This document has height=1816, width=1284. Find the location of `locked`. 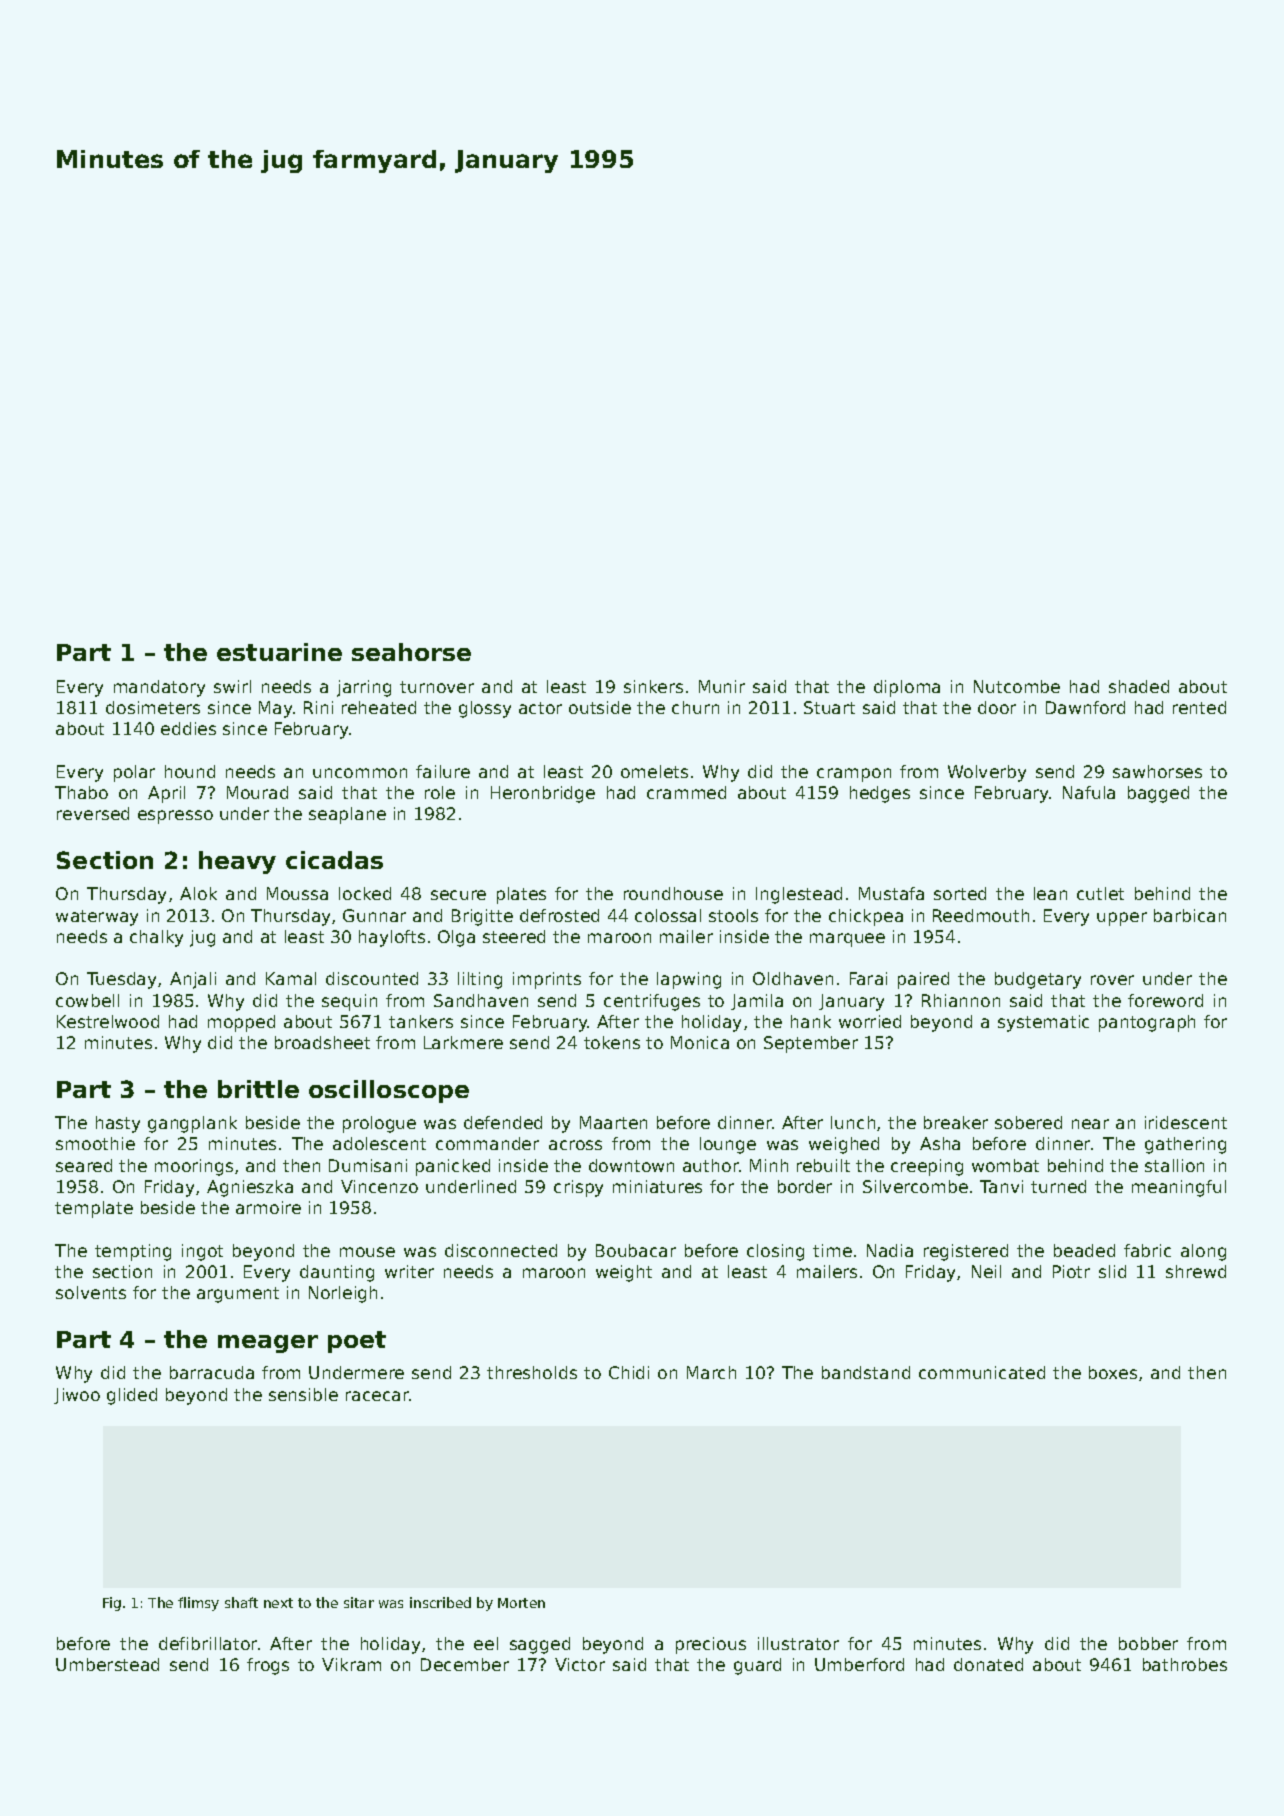

locked is located at coordinates (365, 893).
